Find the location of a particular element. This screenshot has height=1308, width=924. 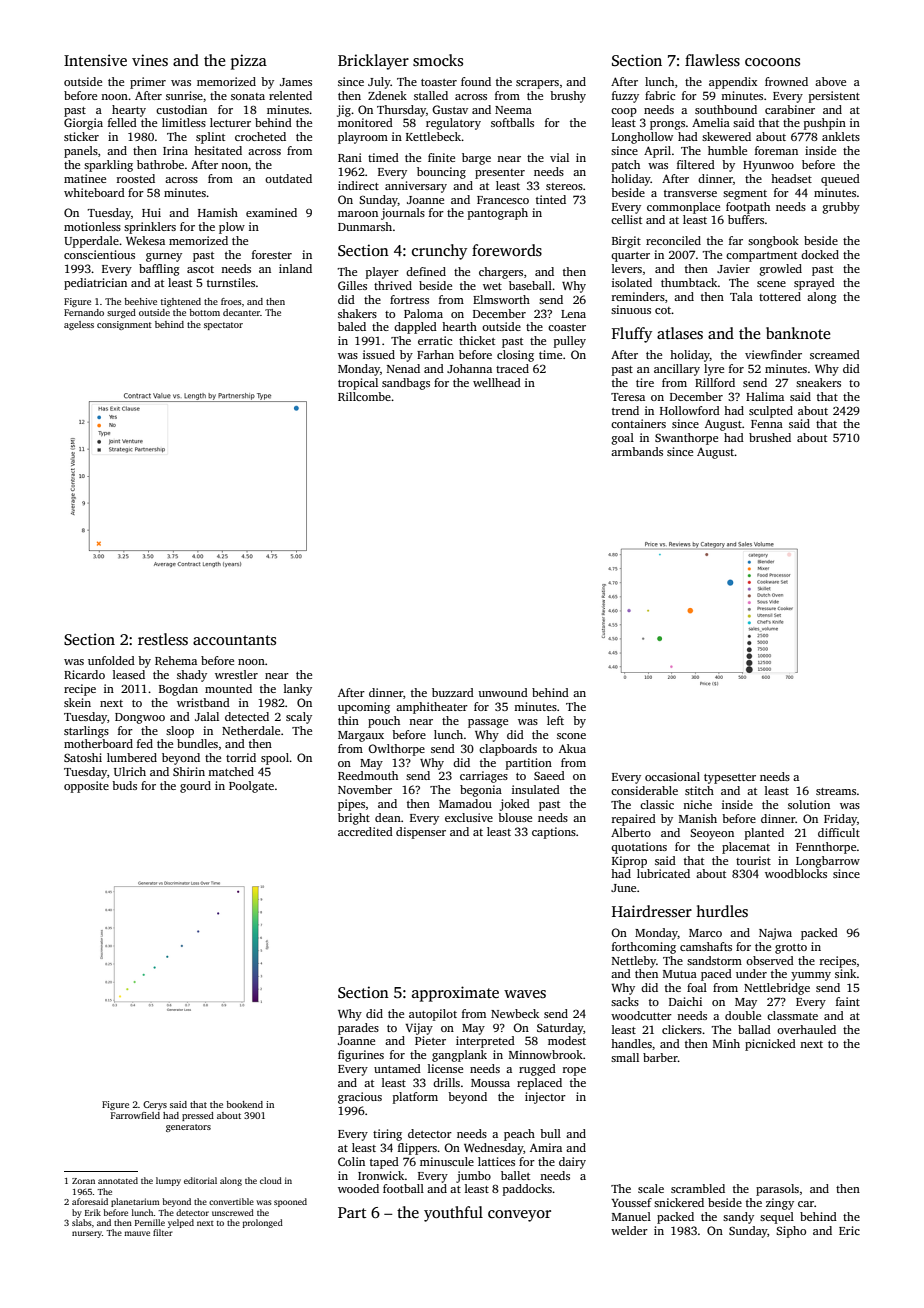

Dongwoo is located at coordinates (140, 718).
